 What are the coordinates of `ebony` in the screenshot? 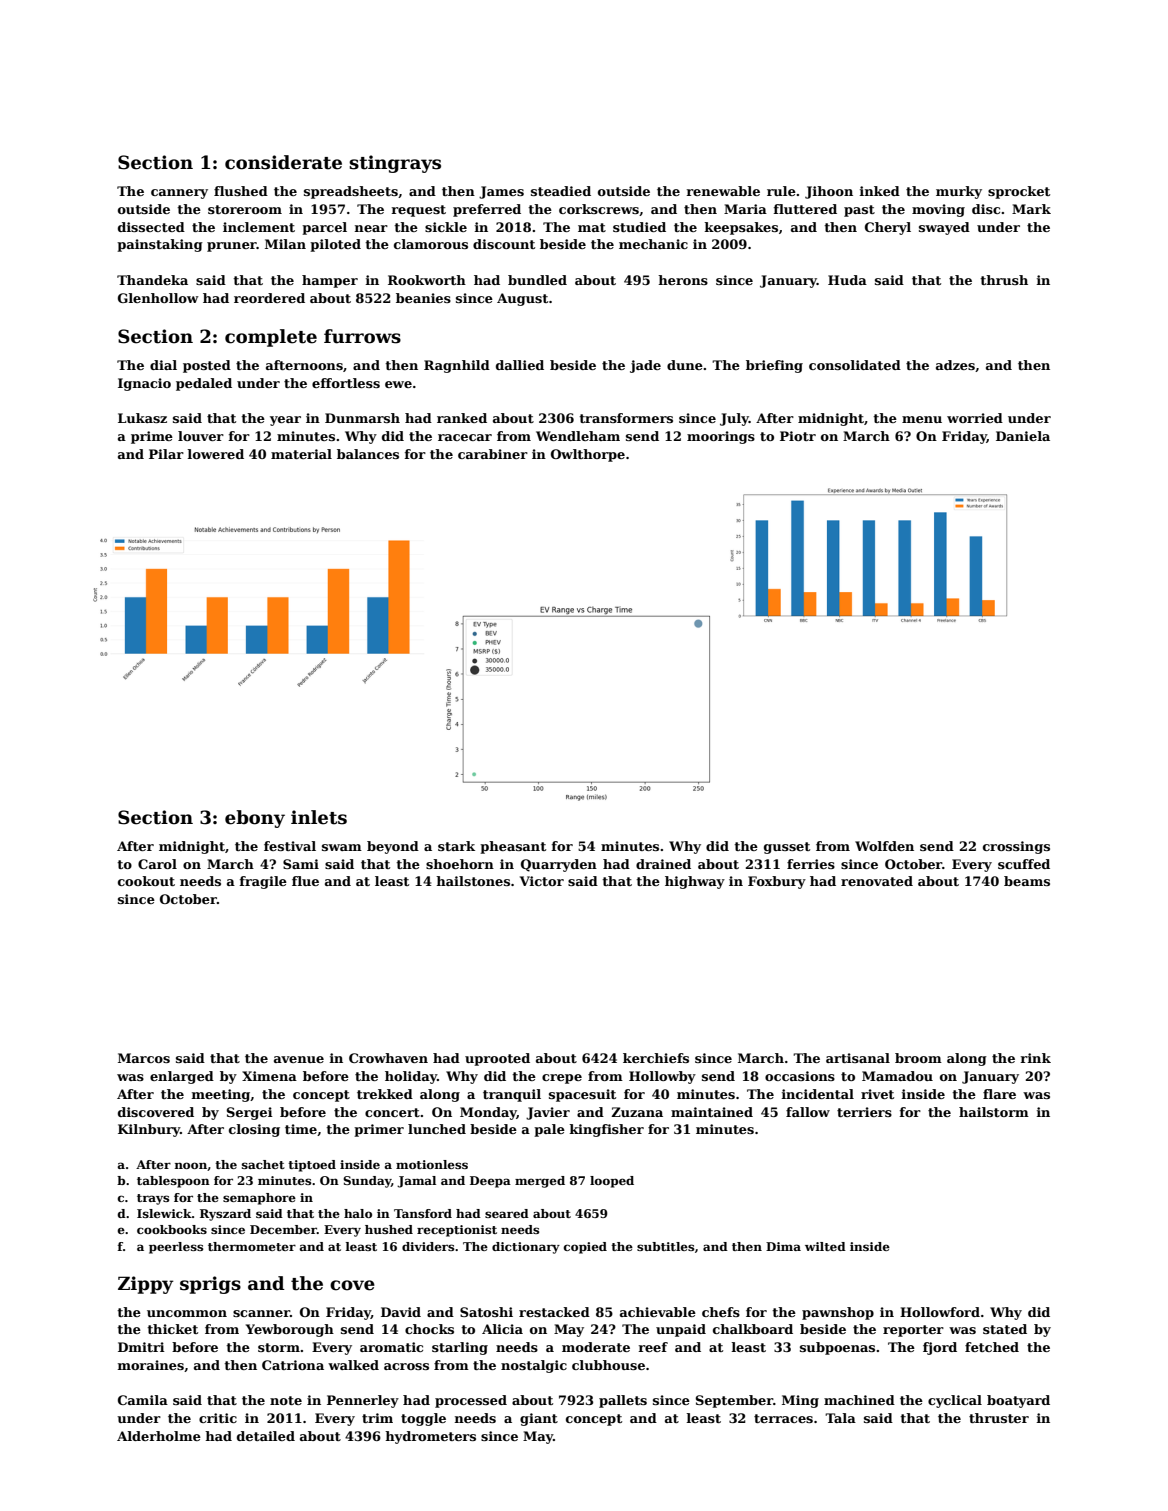 It's located at (255, 819).
